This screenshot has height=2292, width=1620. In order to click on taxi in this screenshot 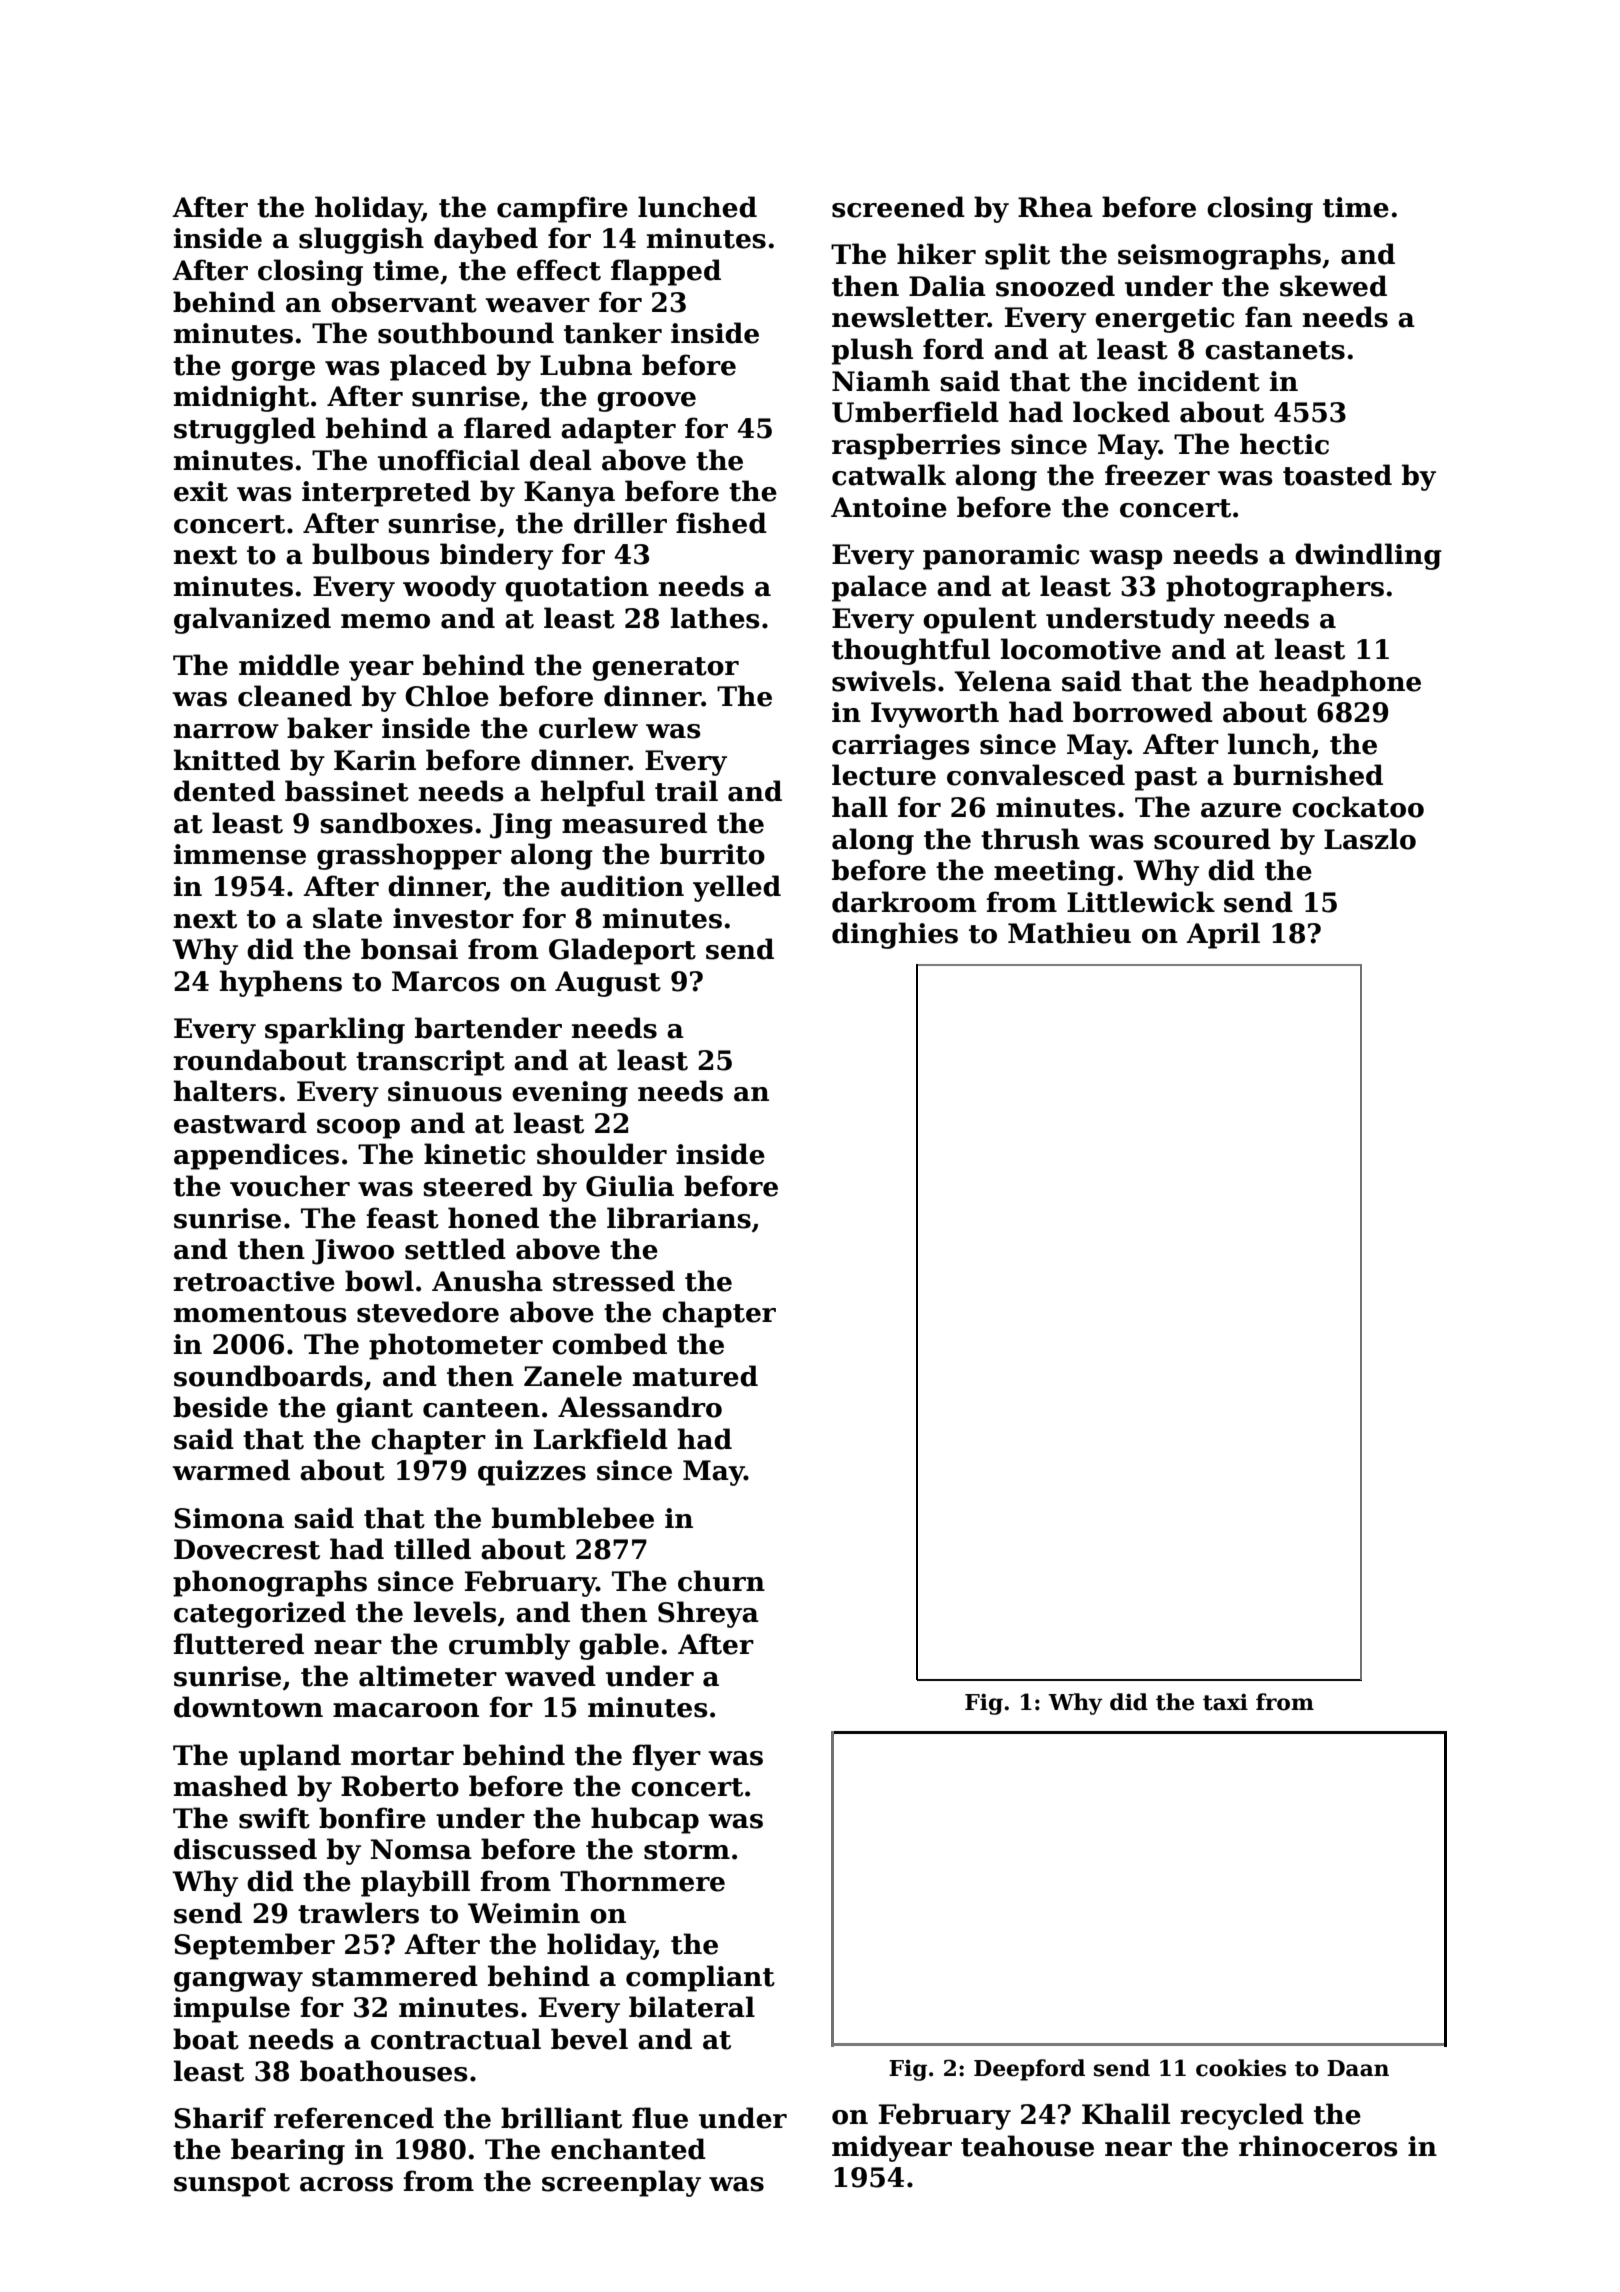, I will do `click(1225, 1702)`.
